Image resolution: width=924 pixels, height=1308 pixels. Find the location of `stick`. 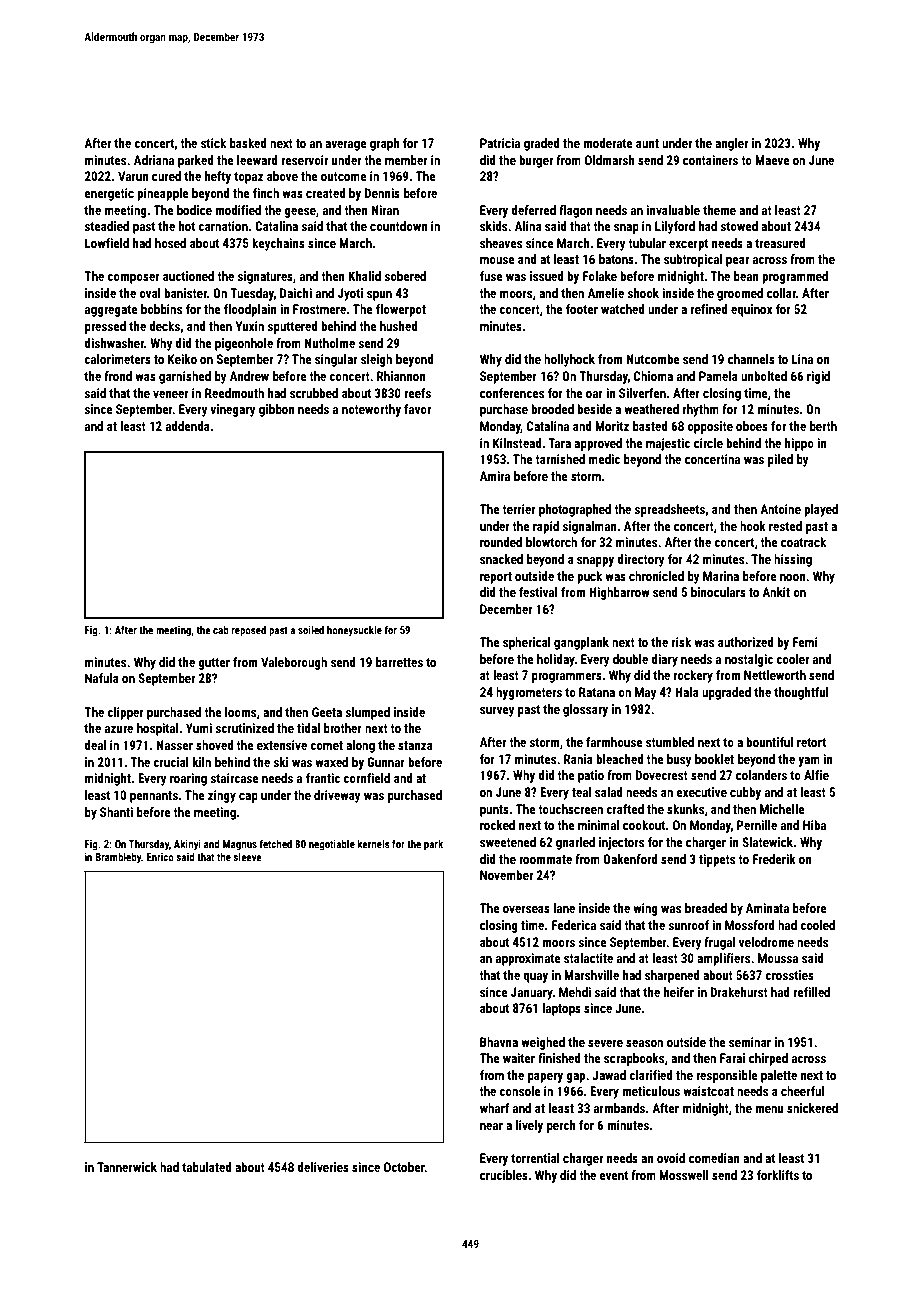

stick is located at coordinates (213, 143).
